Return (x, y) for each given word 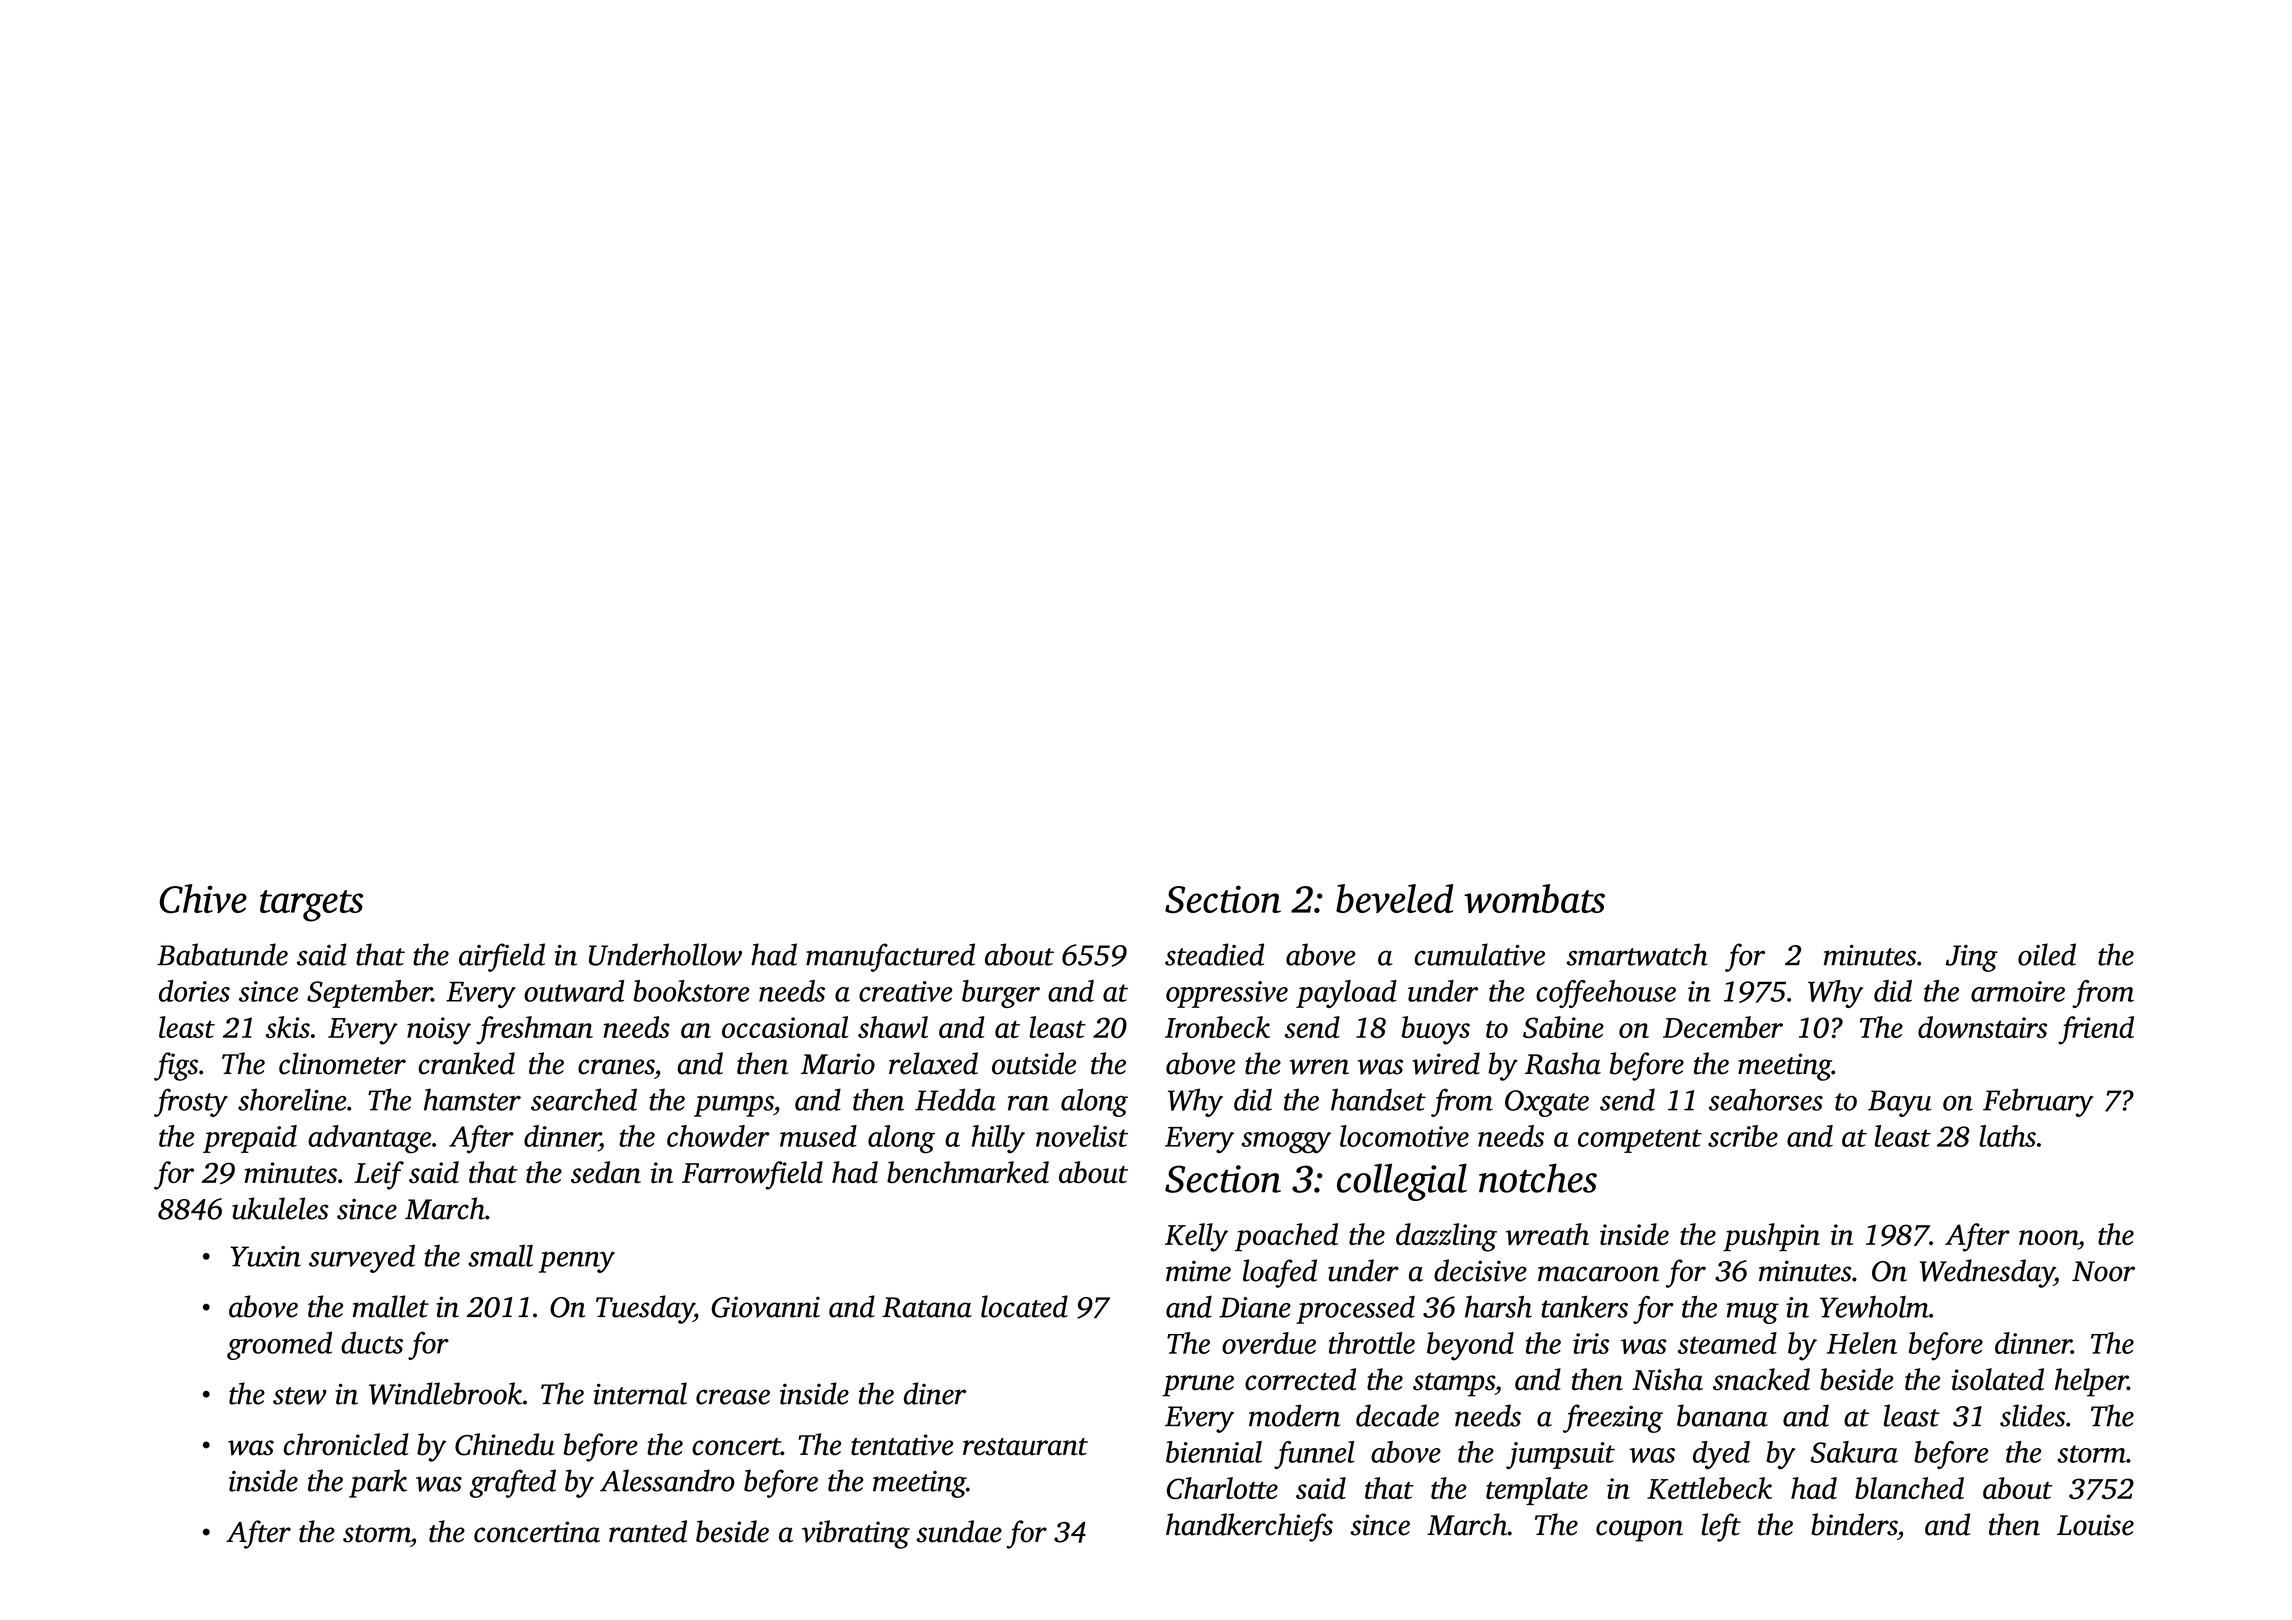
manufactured (890, 957)
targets (311, 906)
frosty (191, 1102)
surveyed (362, 1258)
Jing (1972, 958)
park (378, 1483)
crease (733, 1397)
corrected (1300, 1379)
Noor (2103, 1271)
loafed (1280, 1273)
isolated (1997, 1379)
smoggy (1286, 1143)
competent (1640, 1141)
